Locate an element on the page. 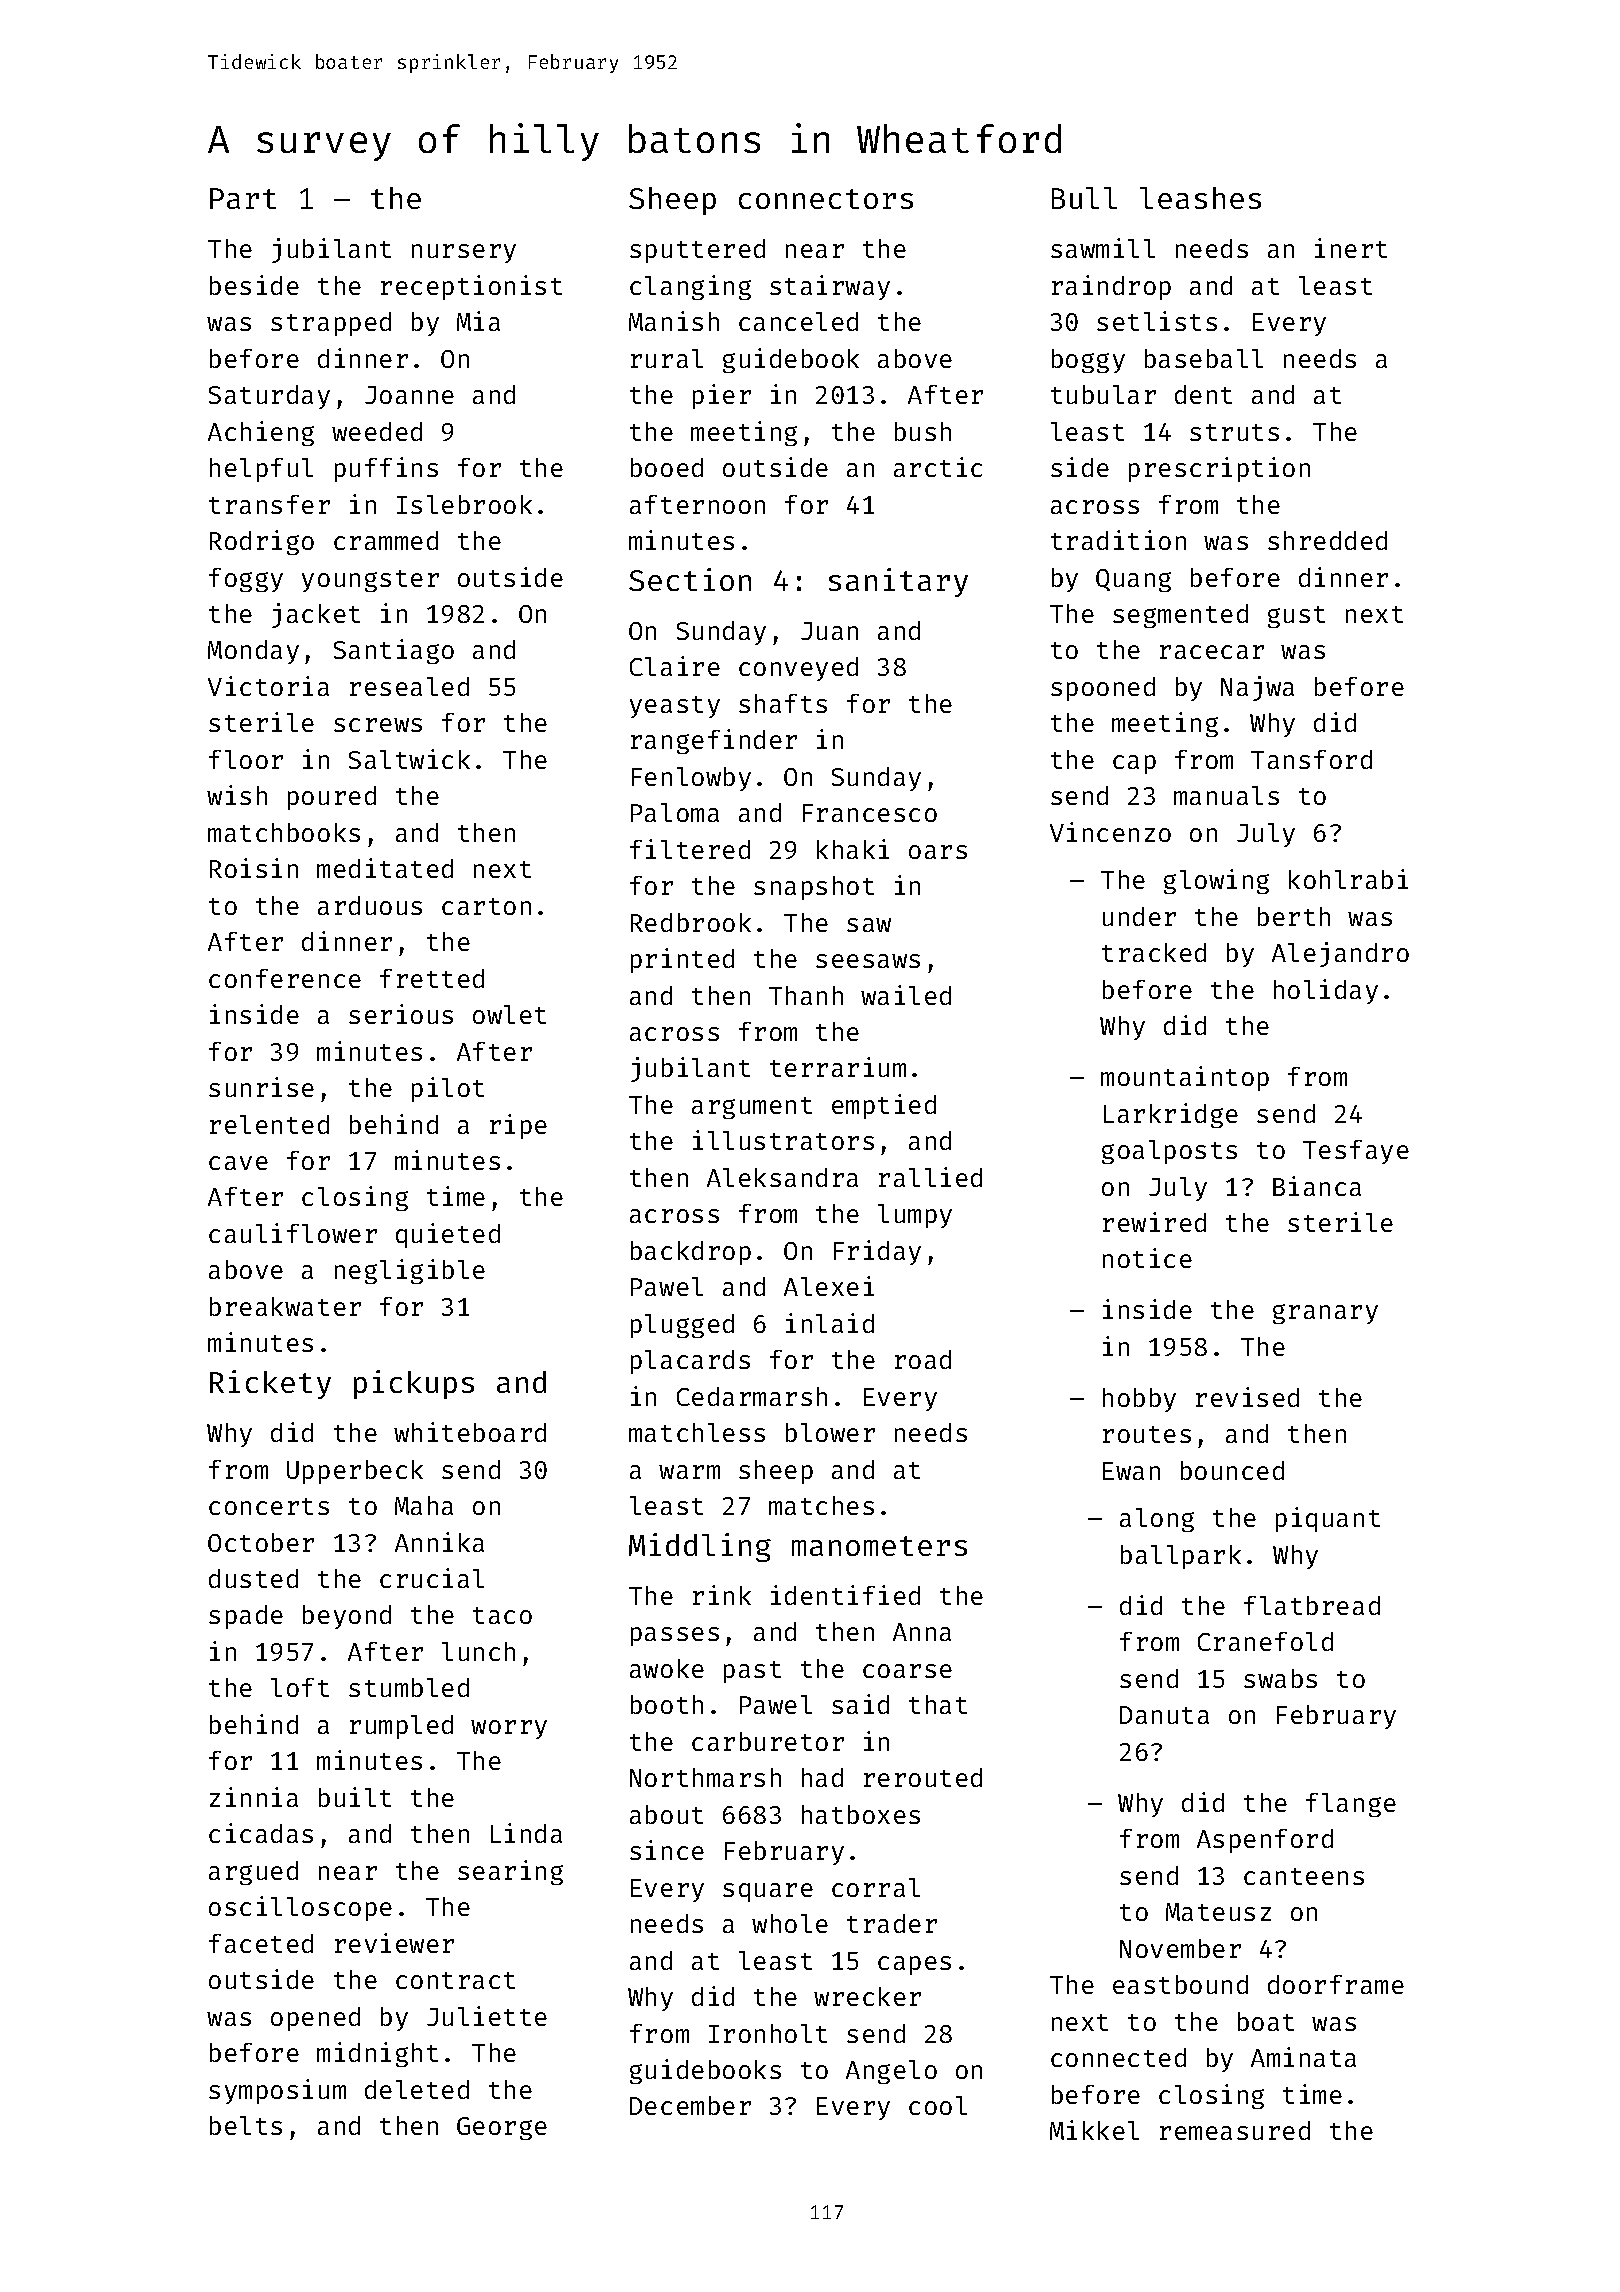 This image has height=2292, width=1620. negligible is located at coordinates (410, 1271).
